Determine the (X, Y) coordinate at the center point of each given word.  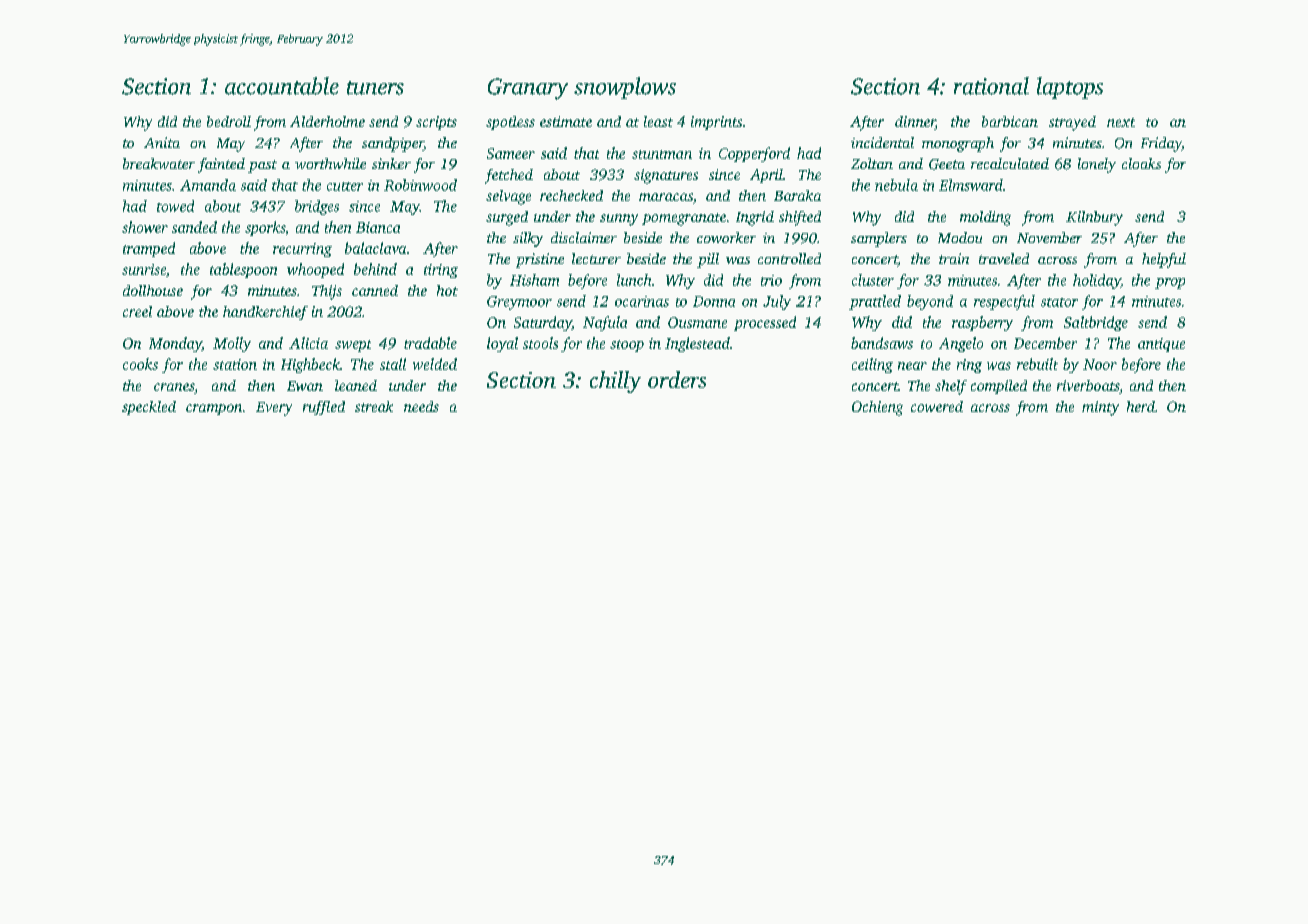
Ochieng (877, 408)
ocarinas (642, 301)
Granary (528, 89)
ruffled (324, 408)
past (262, 166)
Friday (1161, 144)
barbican (1010, 121)
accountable (282, 86)
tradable (430, 343)
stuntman (662, 154)
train (954, 258)
